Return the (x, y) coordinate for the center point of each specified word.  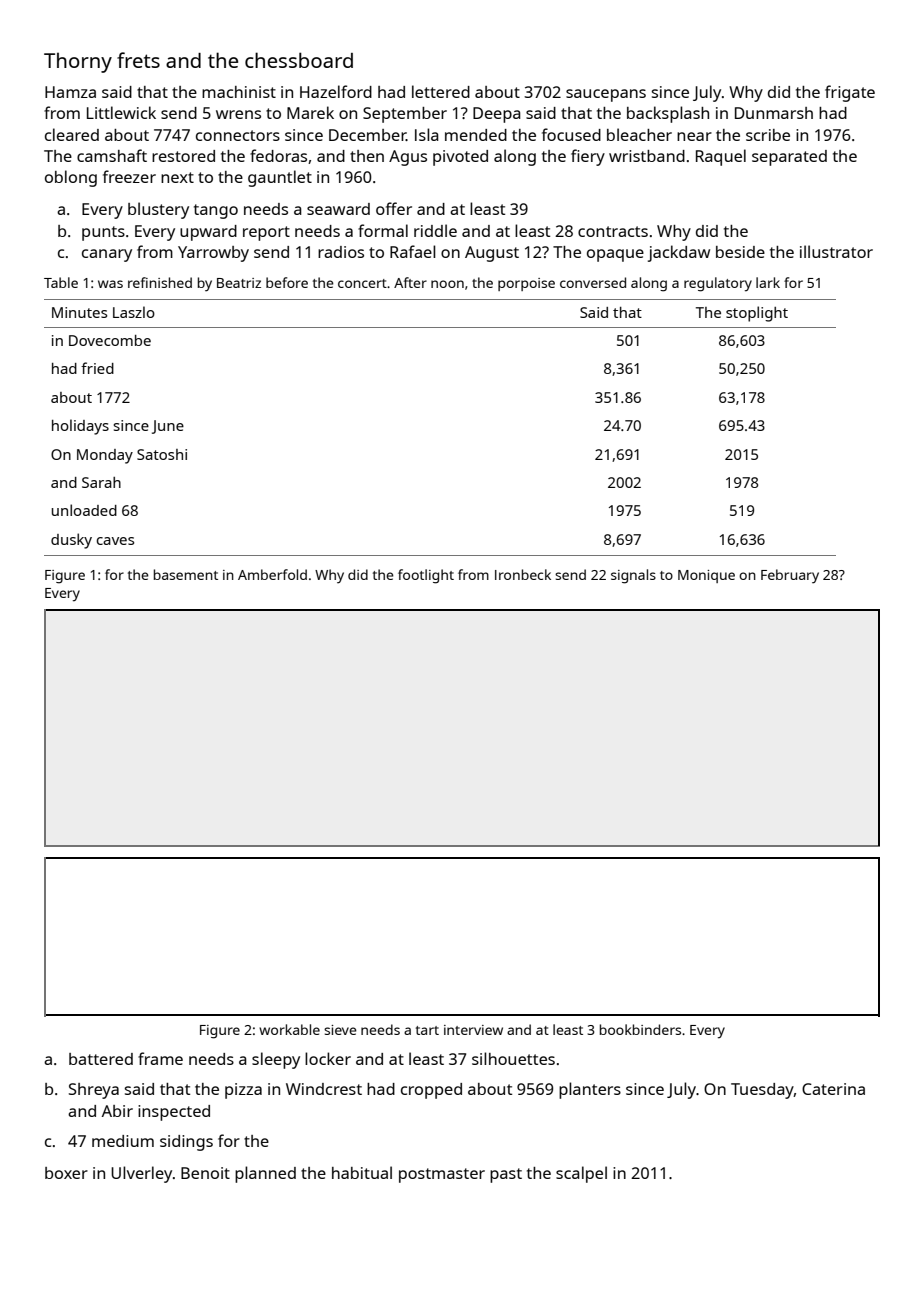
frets (138, 60)
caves (115, 541)
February (790, 576)
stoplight (757, 314)
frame (160, 1058)
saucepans (606, 95)
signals (633, 576)
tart (427, 1030)
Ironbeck (523, 574)
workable (289, 1029)
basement (186, 574)
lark (768, 282)
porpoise (526, 284)
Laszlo (134, 312)
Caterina (833, 1089)
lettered (441, 91)
